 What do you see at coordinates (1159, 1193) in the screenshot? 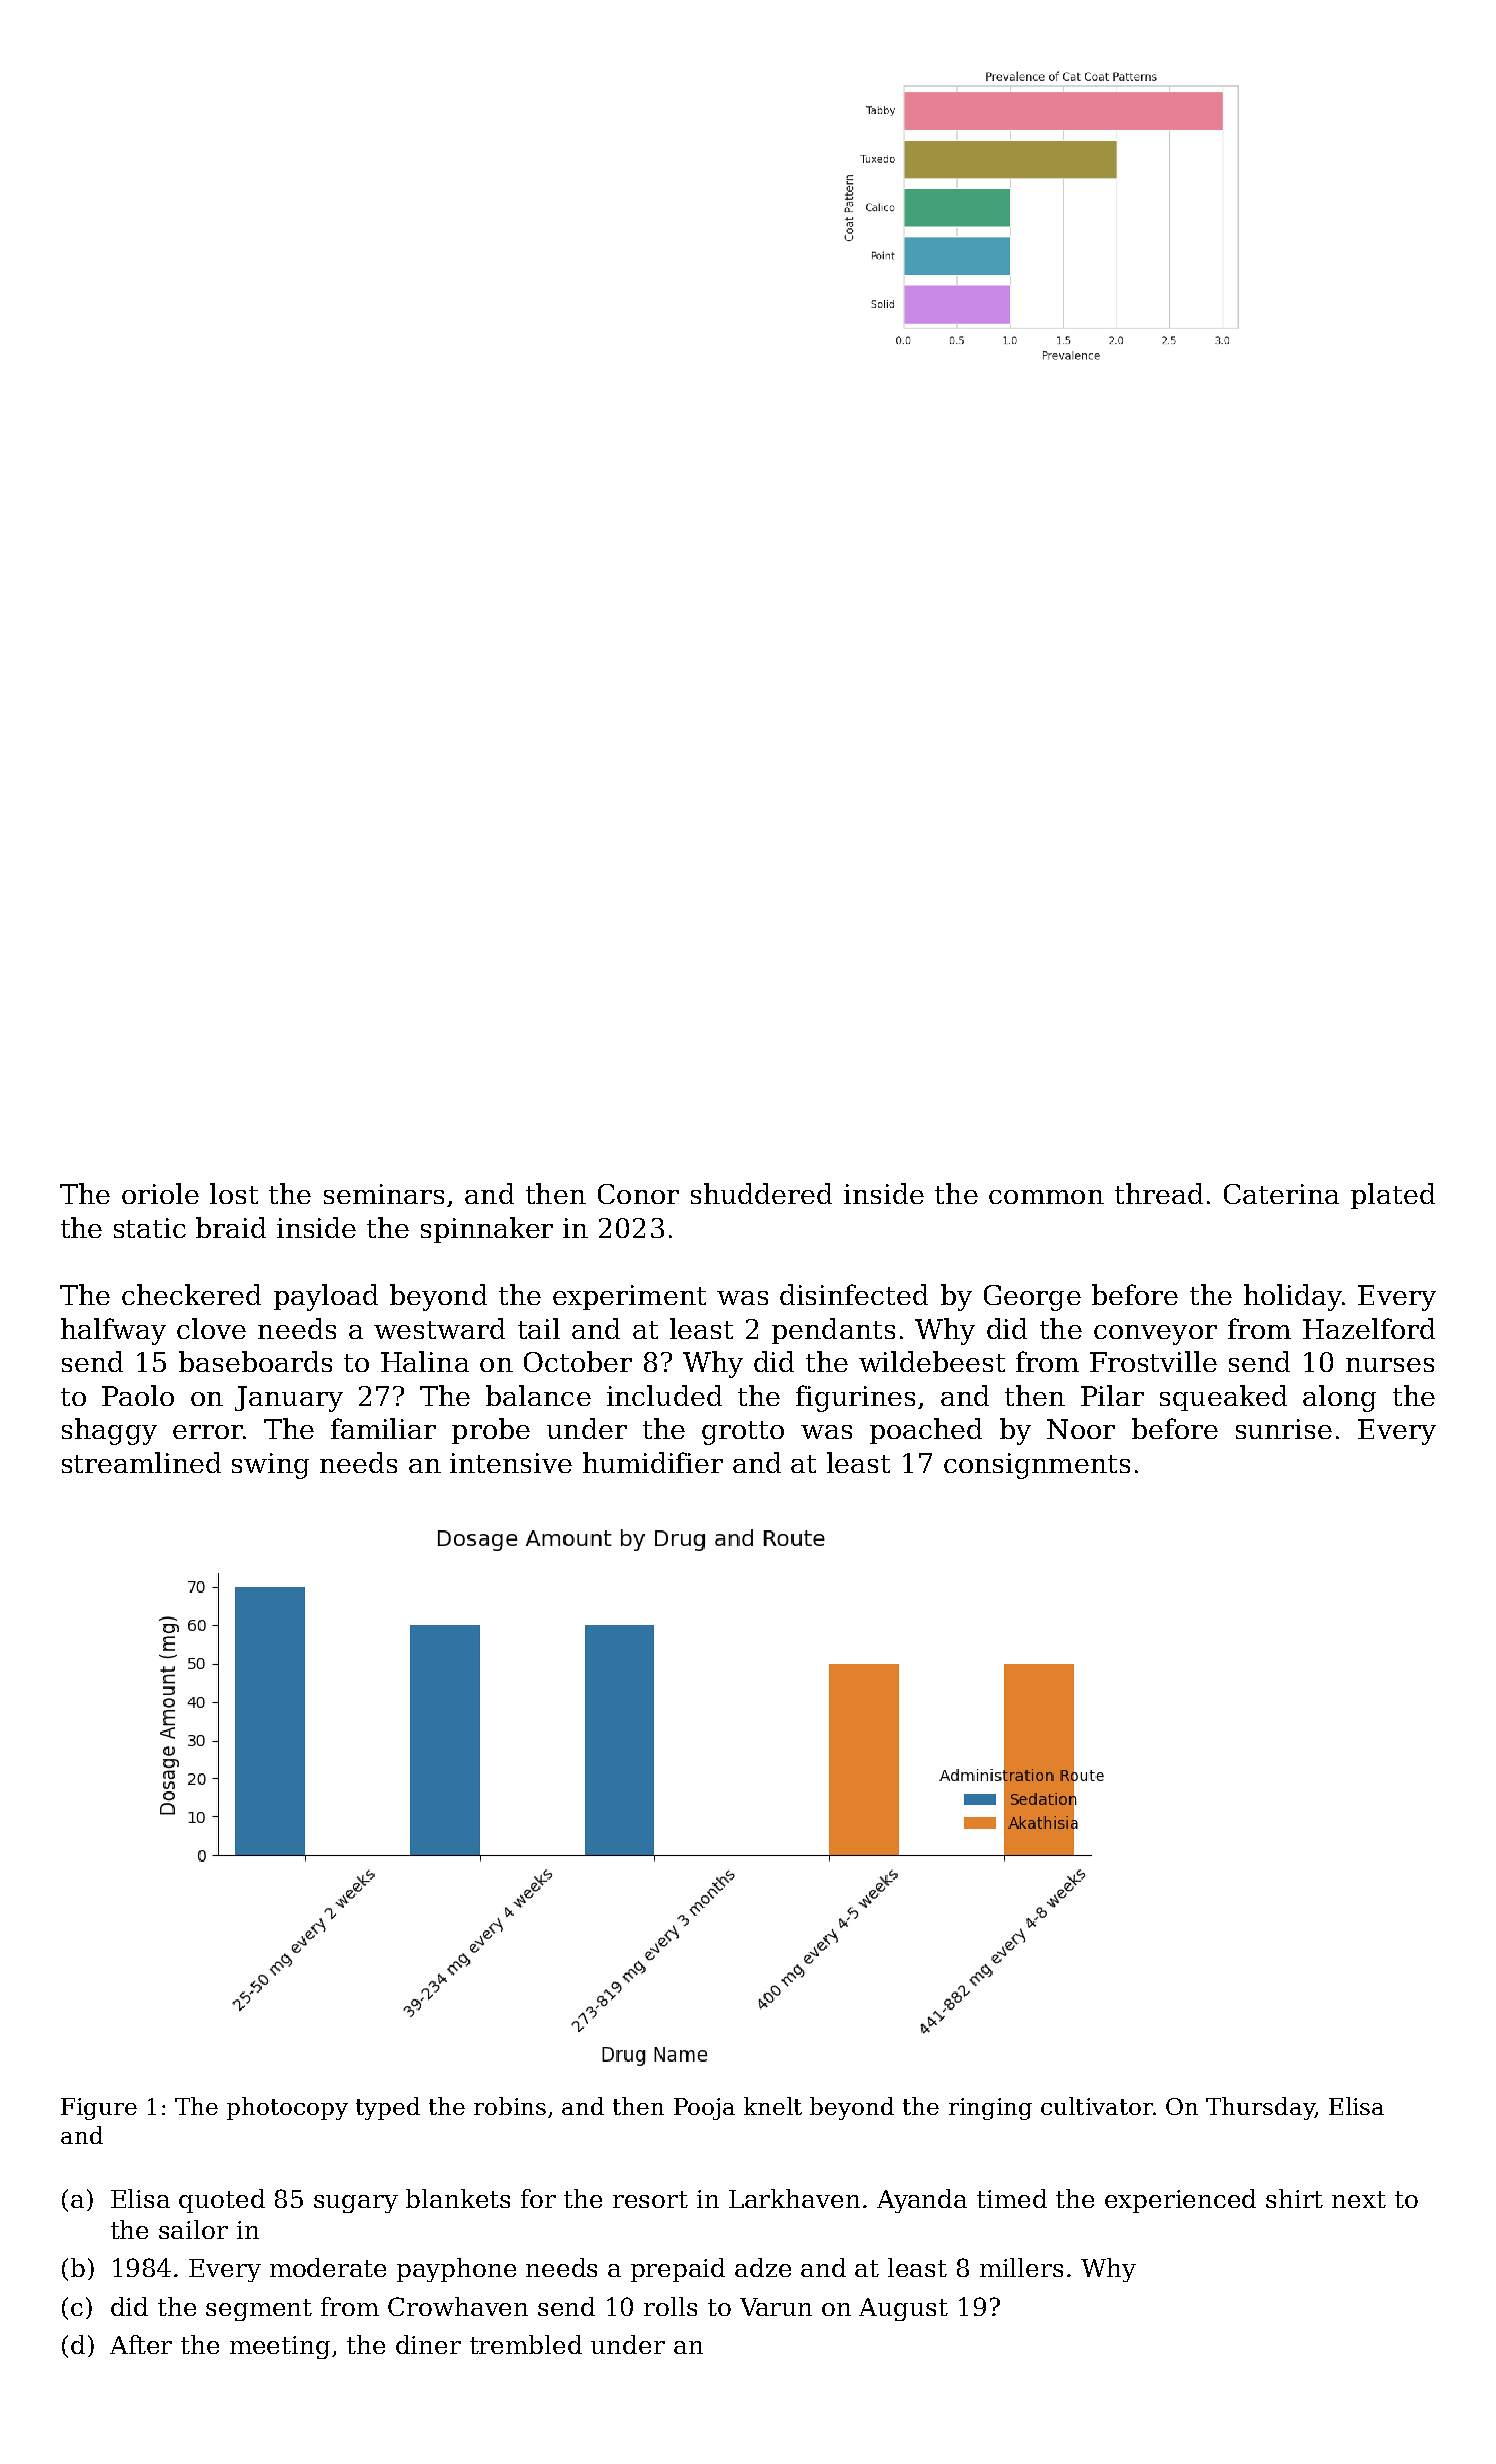
I see `thread` at bounding box center [1159, 1193].
